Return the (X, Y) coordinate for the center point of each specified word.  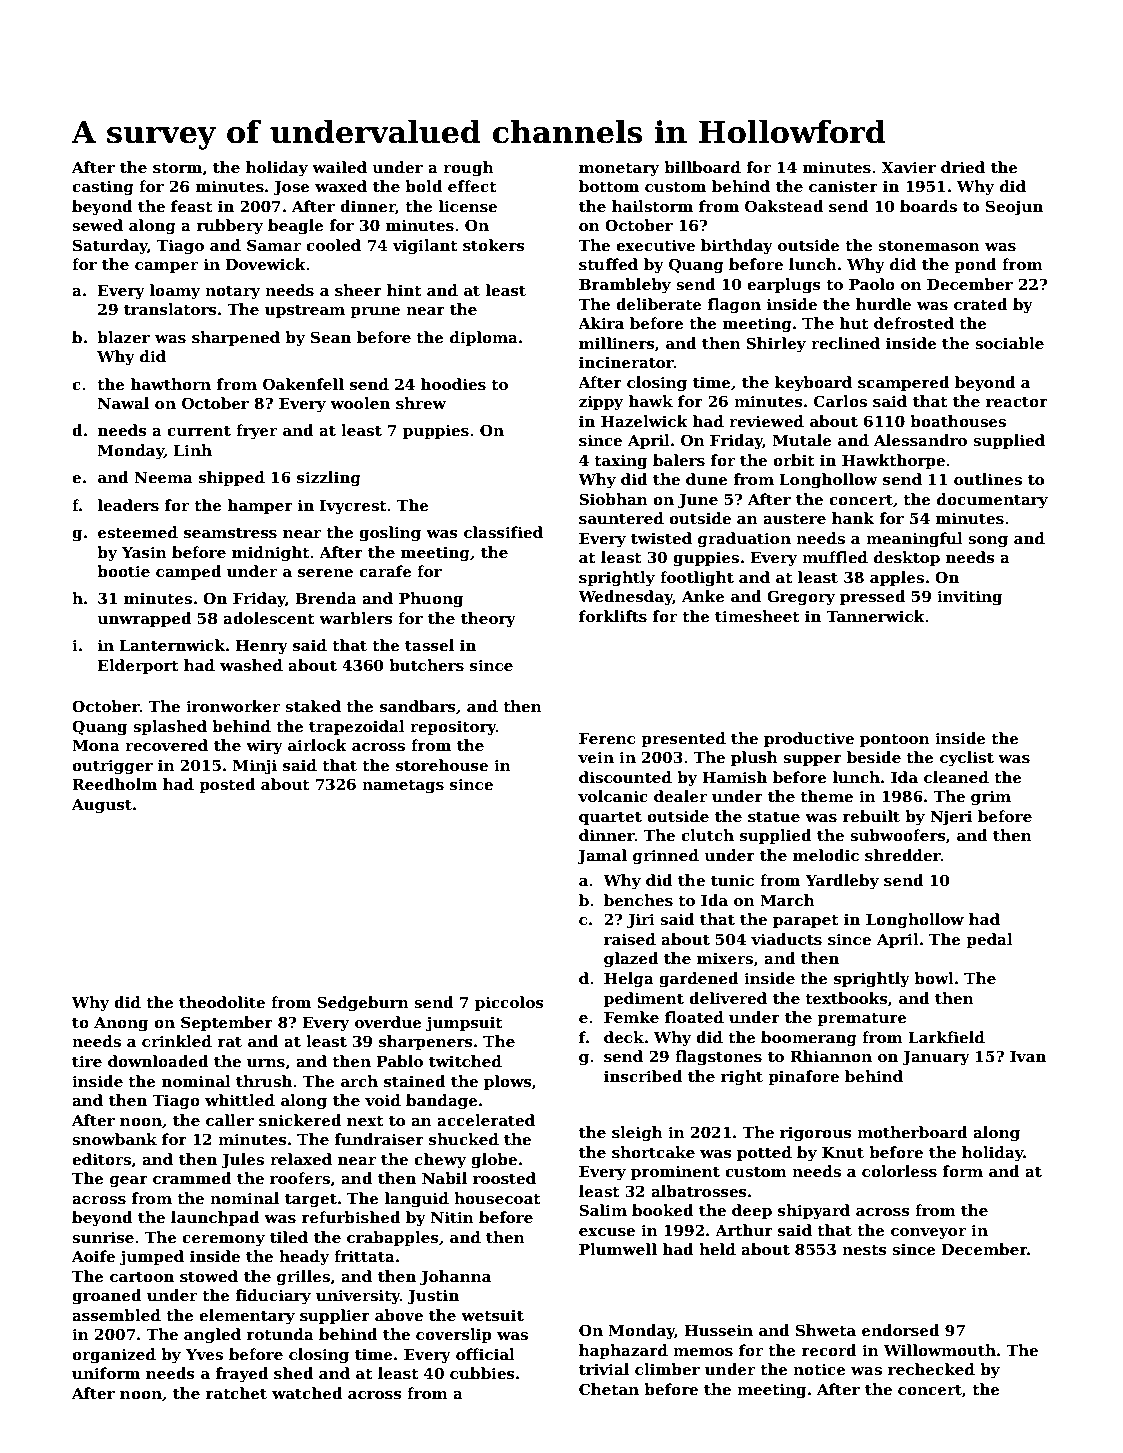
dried (963, 167)
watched (307, 1393)
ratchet (236, 1393)
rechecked (931, 1369)
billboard (702, 167)
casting (103, 188)
